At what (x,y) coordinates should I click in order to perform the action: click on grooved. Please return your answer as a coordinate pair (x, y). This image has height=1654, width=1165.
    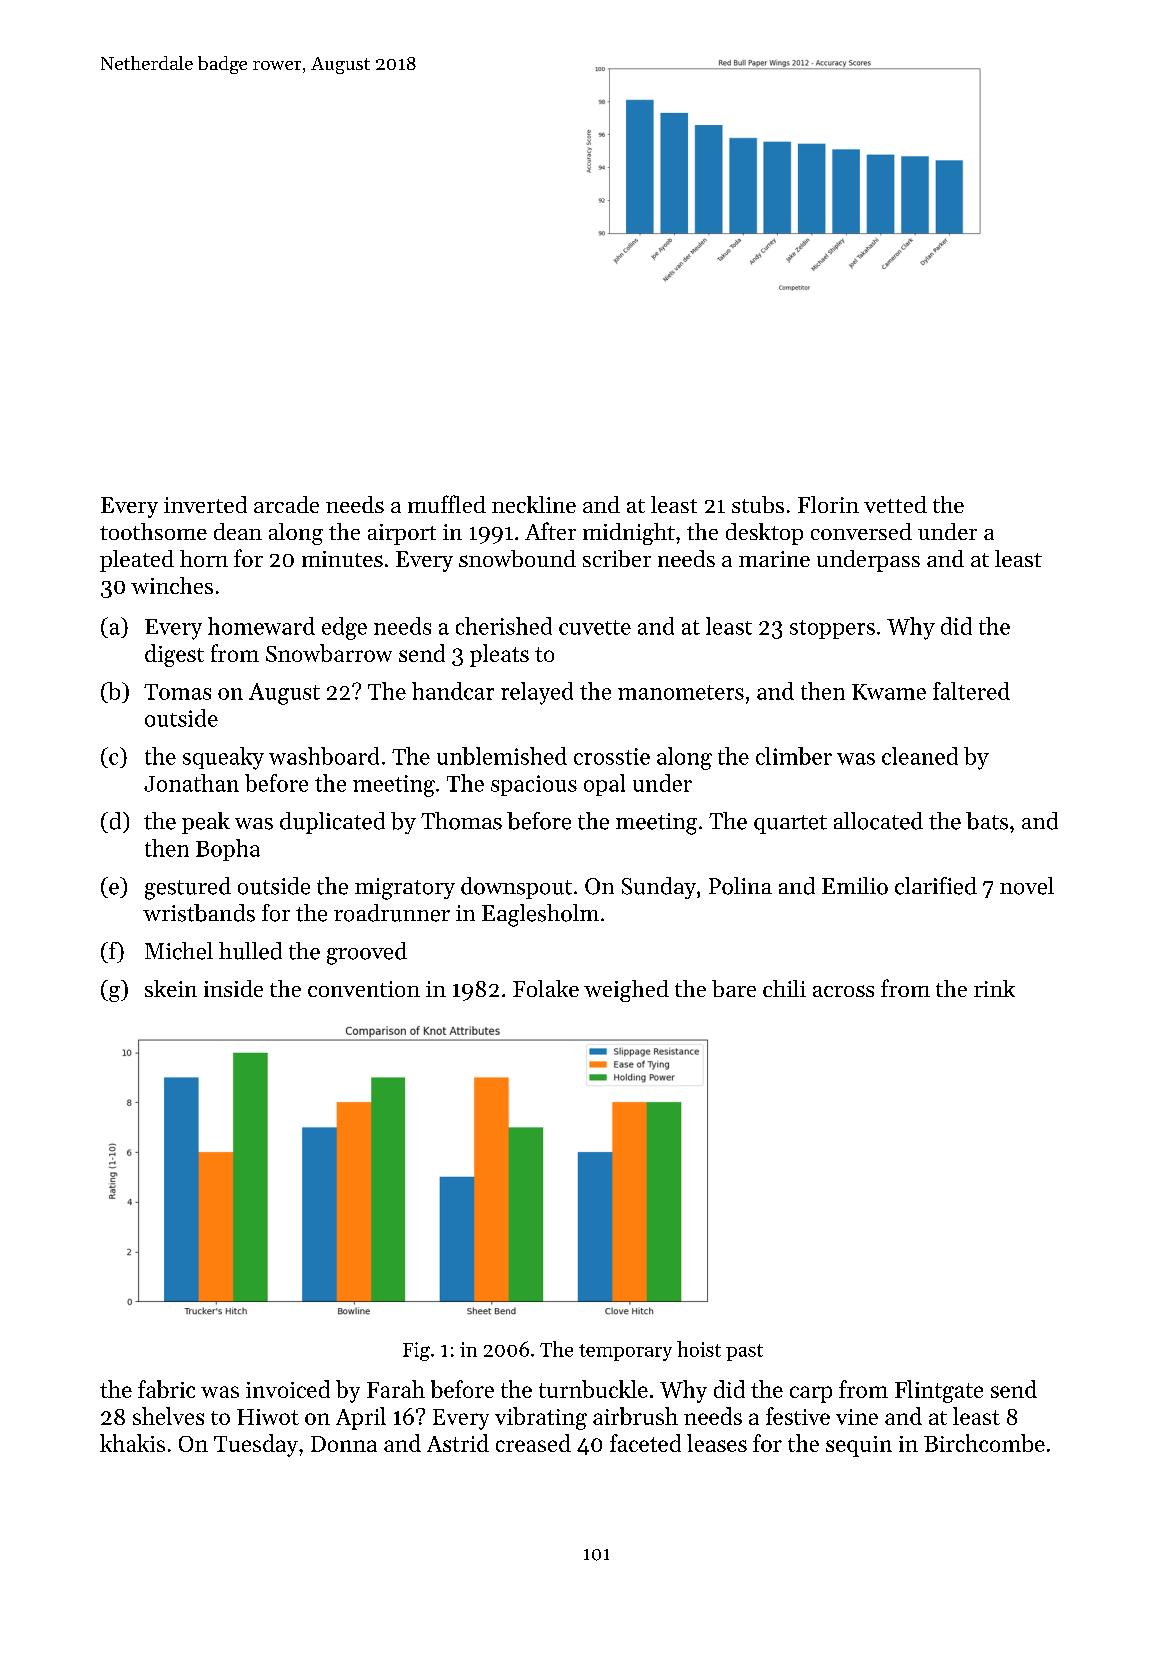
    Looking at the image, I should click on (367, 953).
